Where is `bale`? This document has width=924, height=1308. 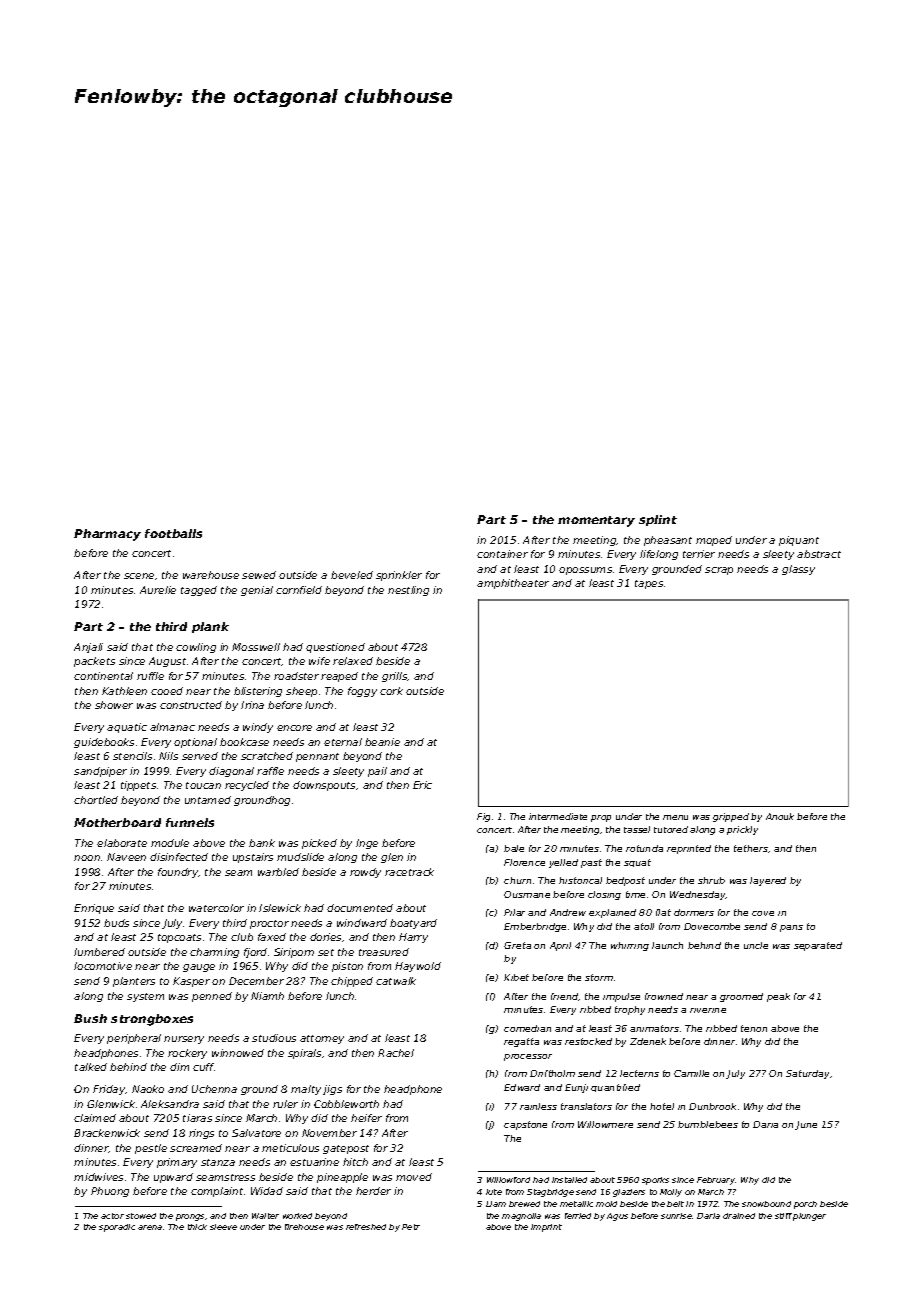
bale is located at coordinates (514, 848).
